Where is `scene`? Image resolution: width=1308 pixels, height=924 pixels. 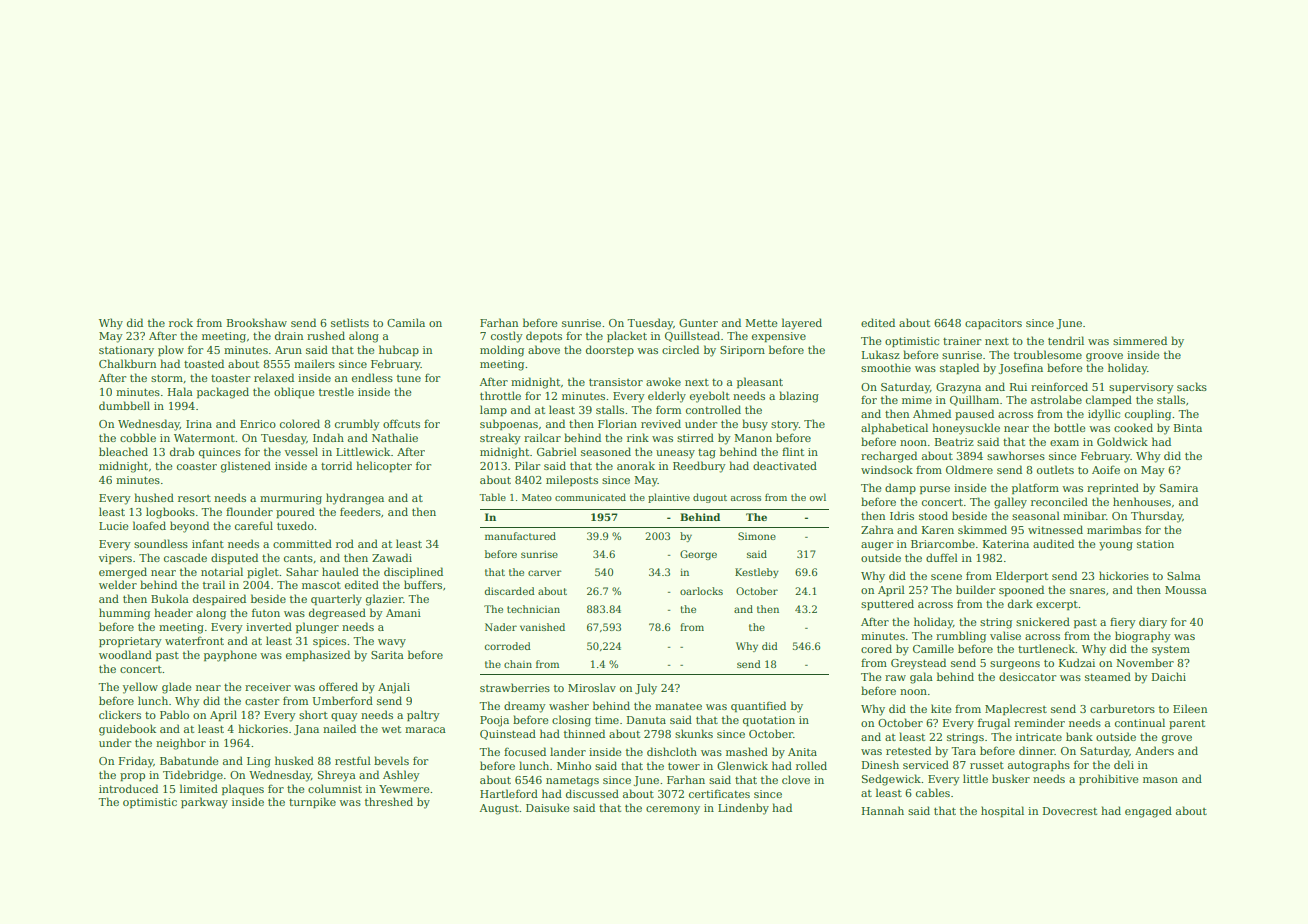
scene is located at coordinates (946, 577).
